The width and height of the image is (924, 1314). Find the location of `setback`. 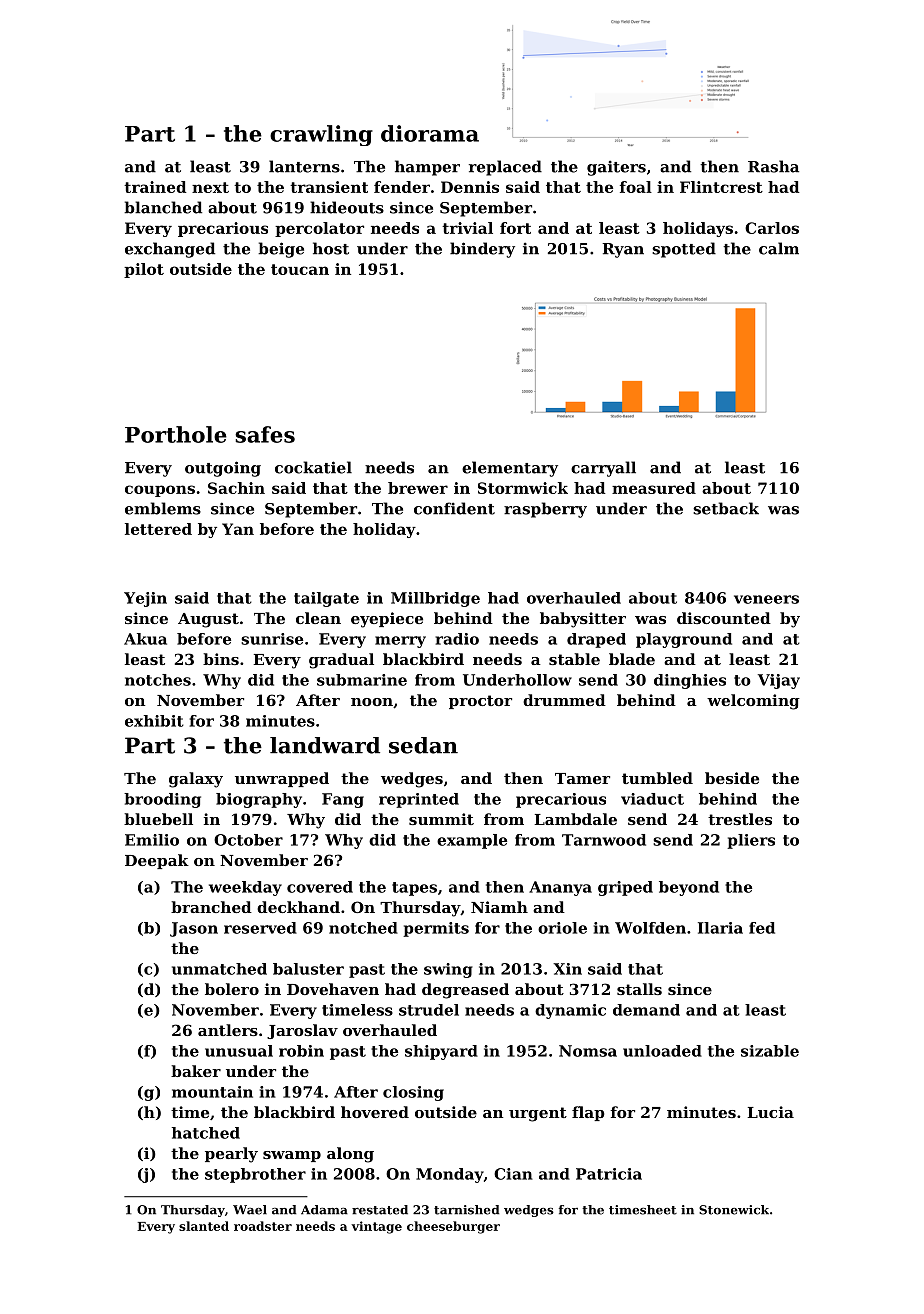

setback is located at coordinates (726, 508).
